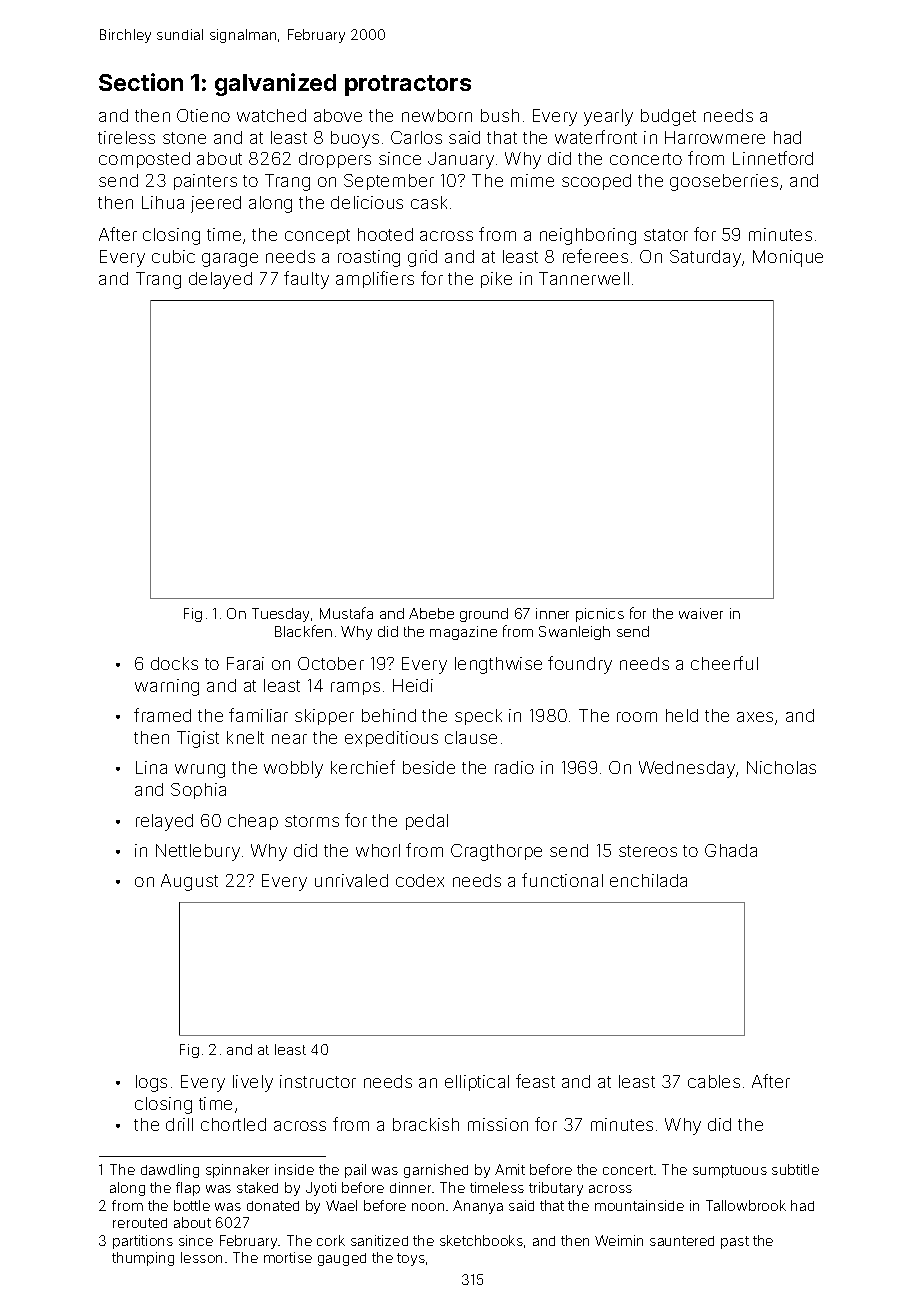  I want to click on lesson, so click(201, 1257).
